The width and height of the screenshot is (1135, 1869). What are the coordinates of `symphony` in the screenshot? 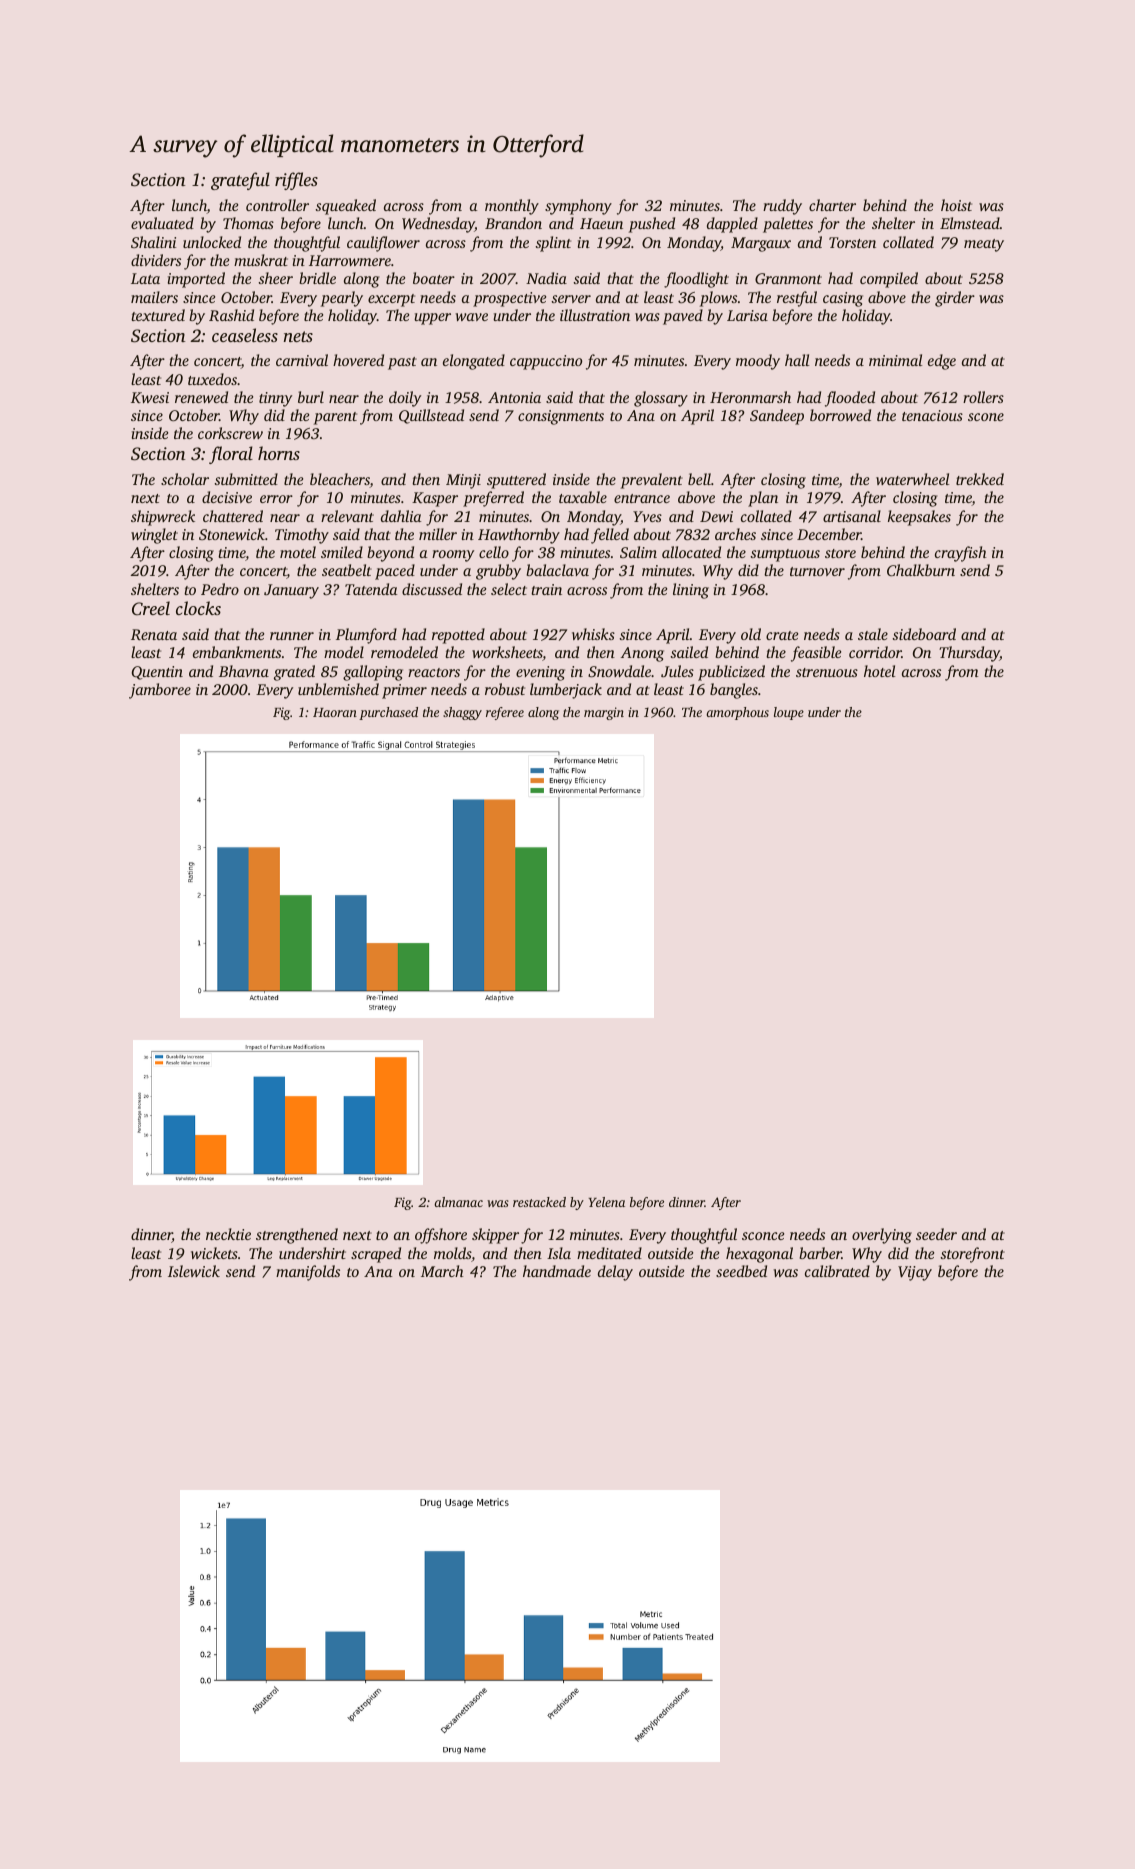 It's located at (578, 207).
